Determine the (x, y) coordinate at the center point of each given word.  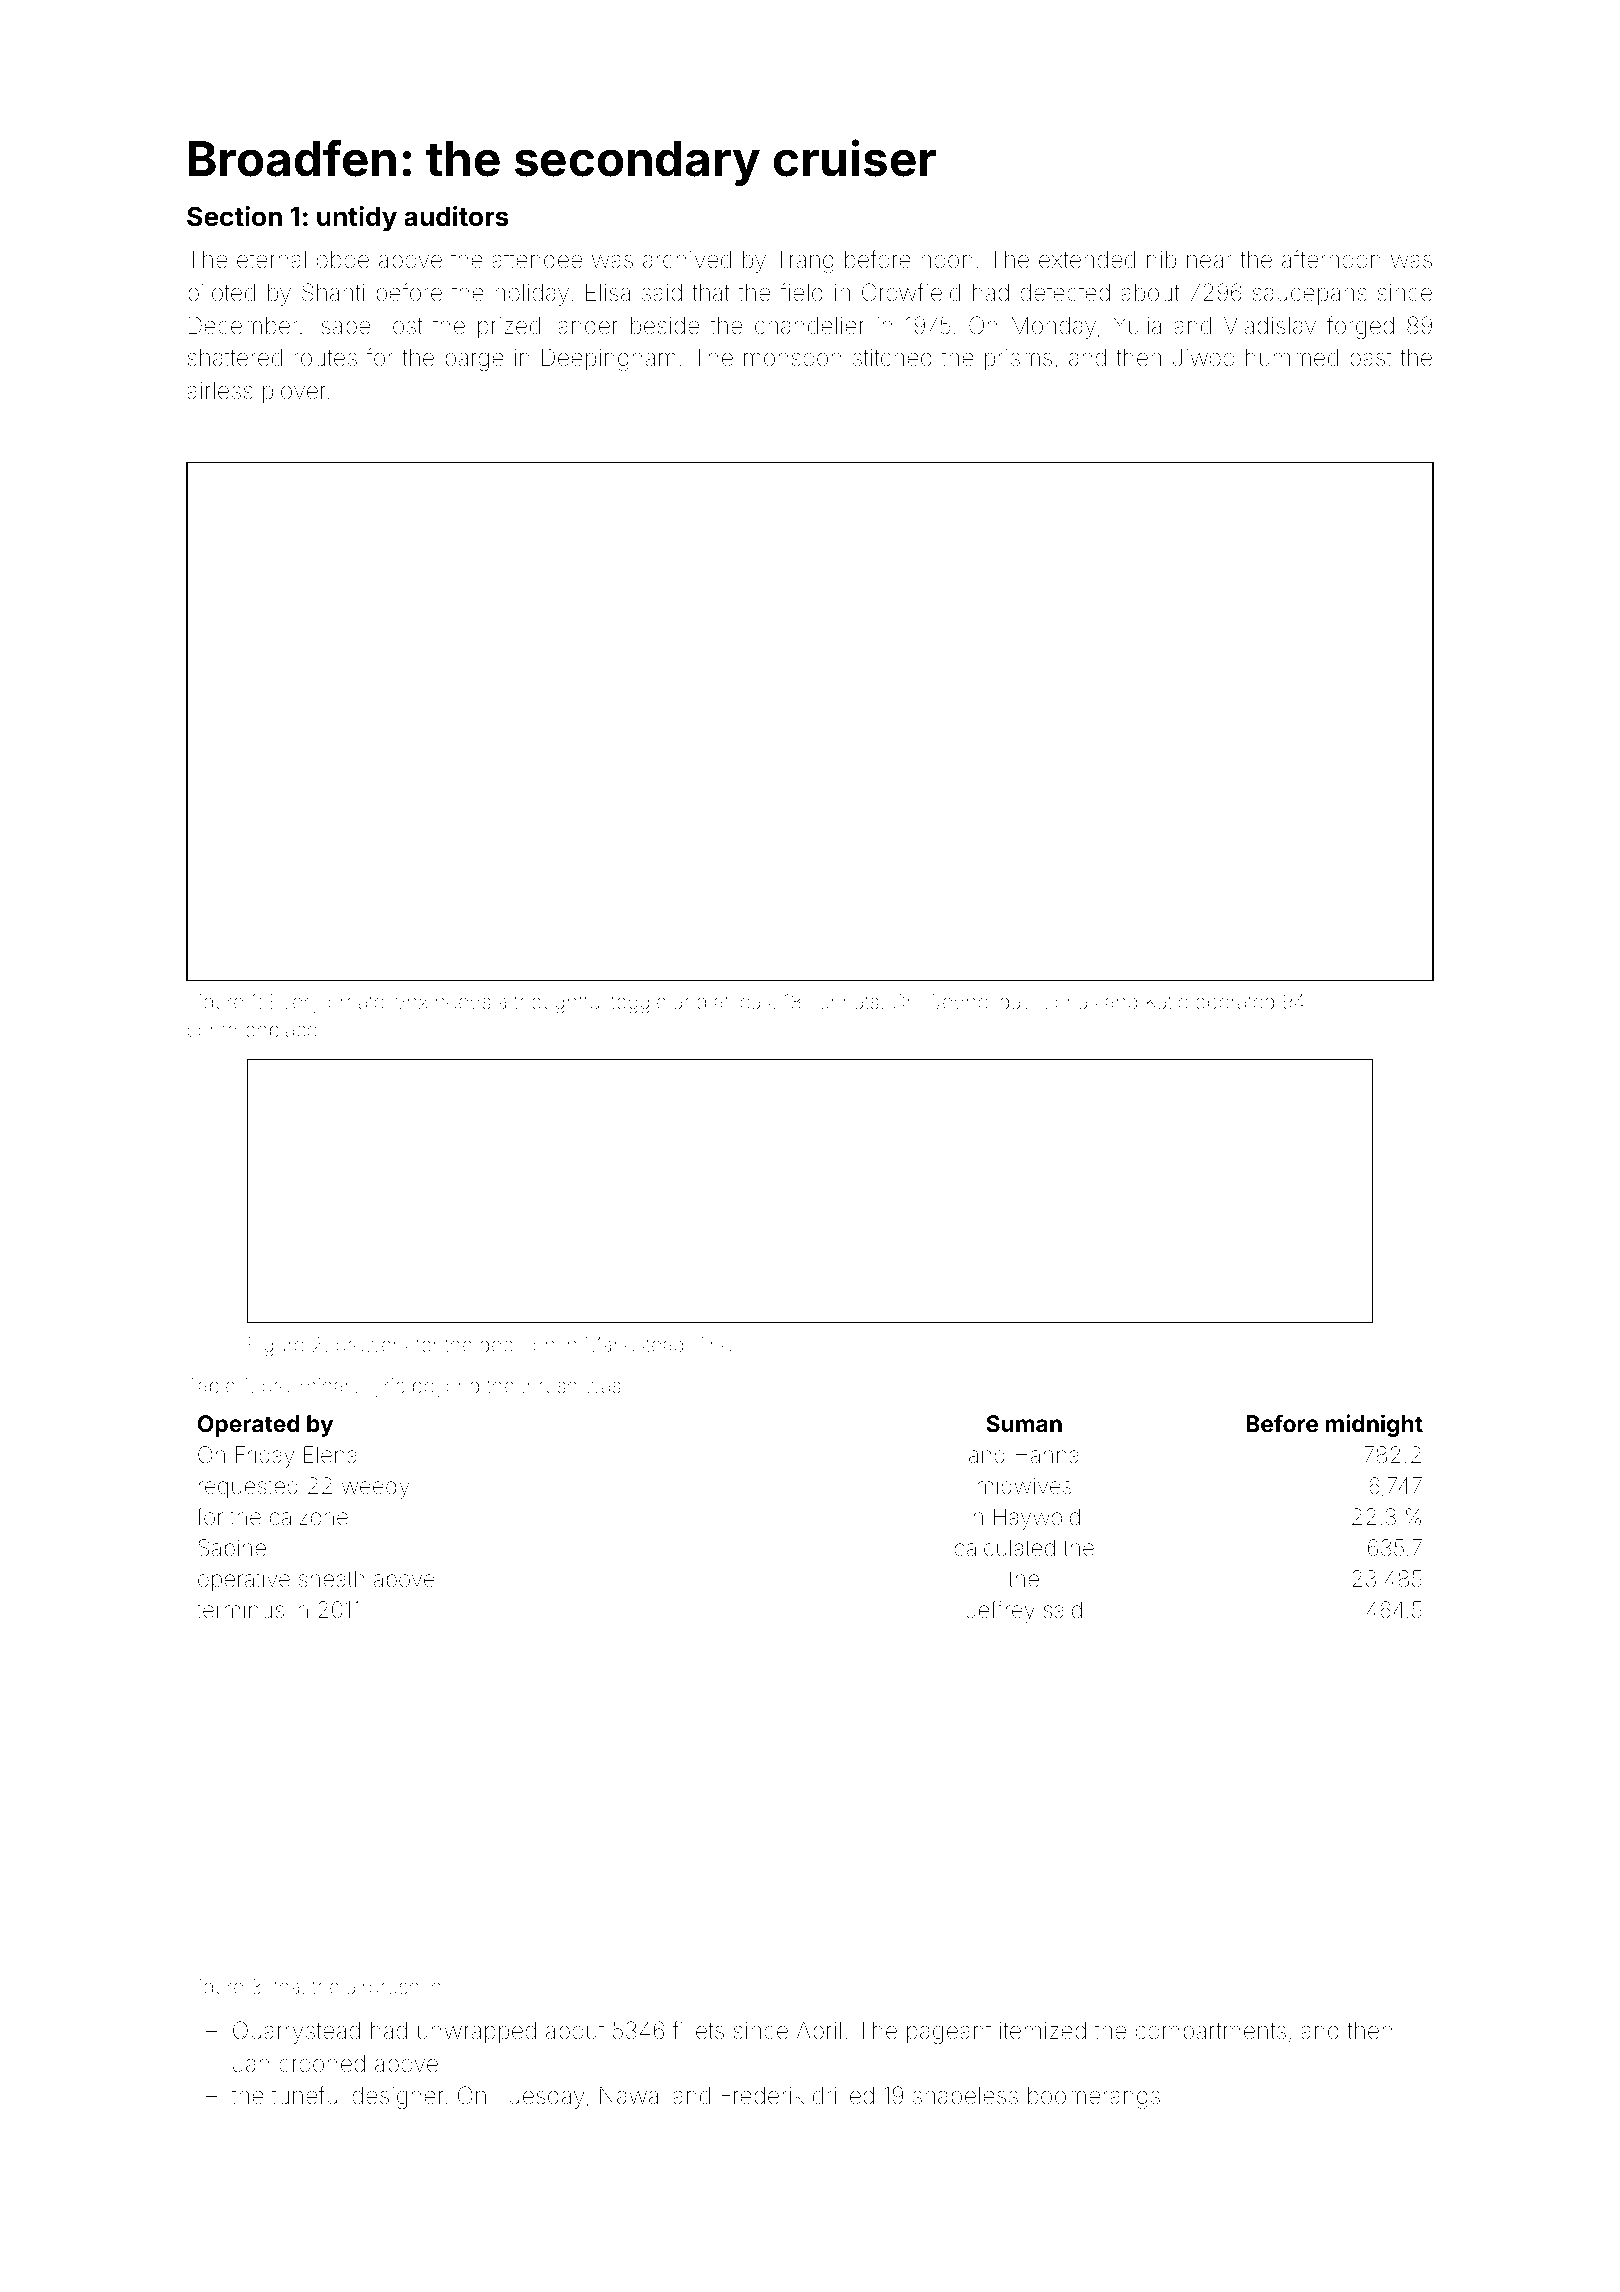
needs (463, 1001)
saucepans (1310, 297)
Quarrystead (296, 2032)
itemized (1043, 2031)
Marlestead (634, 1344)
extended (1087, 260)
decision (517, 1344)
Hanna (1047, 1455)
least (756, 1002)
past (1371, 360)
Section (234, 216)
